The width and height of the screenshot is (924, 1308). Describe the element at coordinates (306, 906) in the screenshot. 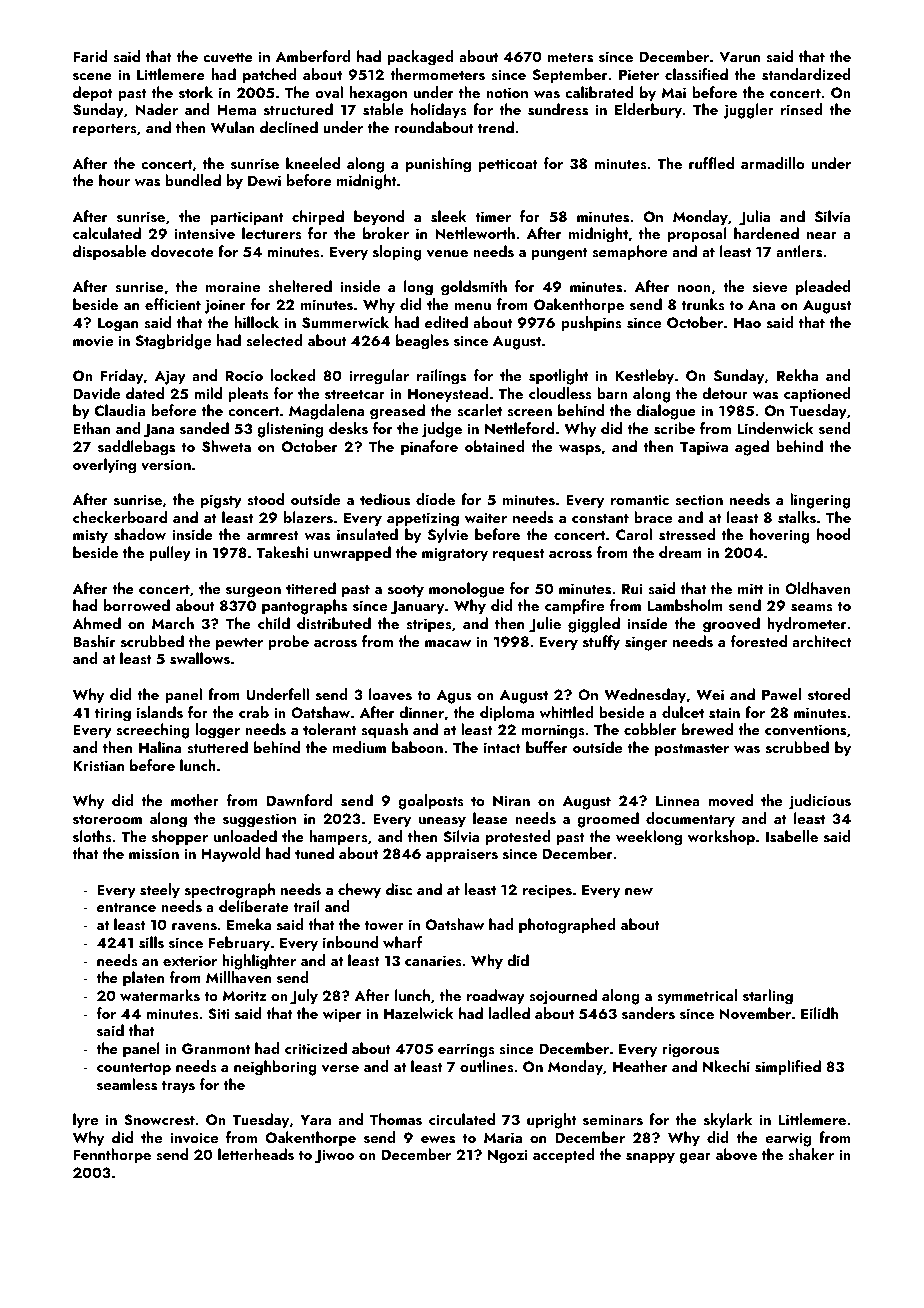

I see `trail` at that location.
